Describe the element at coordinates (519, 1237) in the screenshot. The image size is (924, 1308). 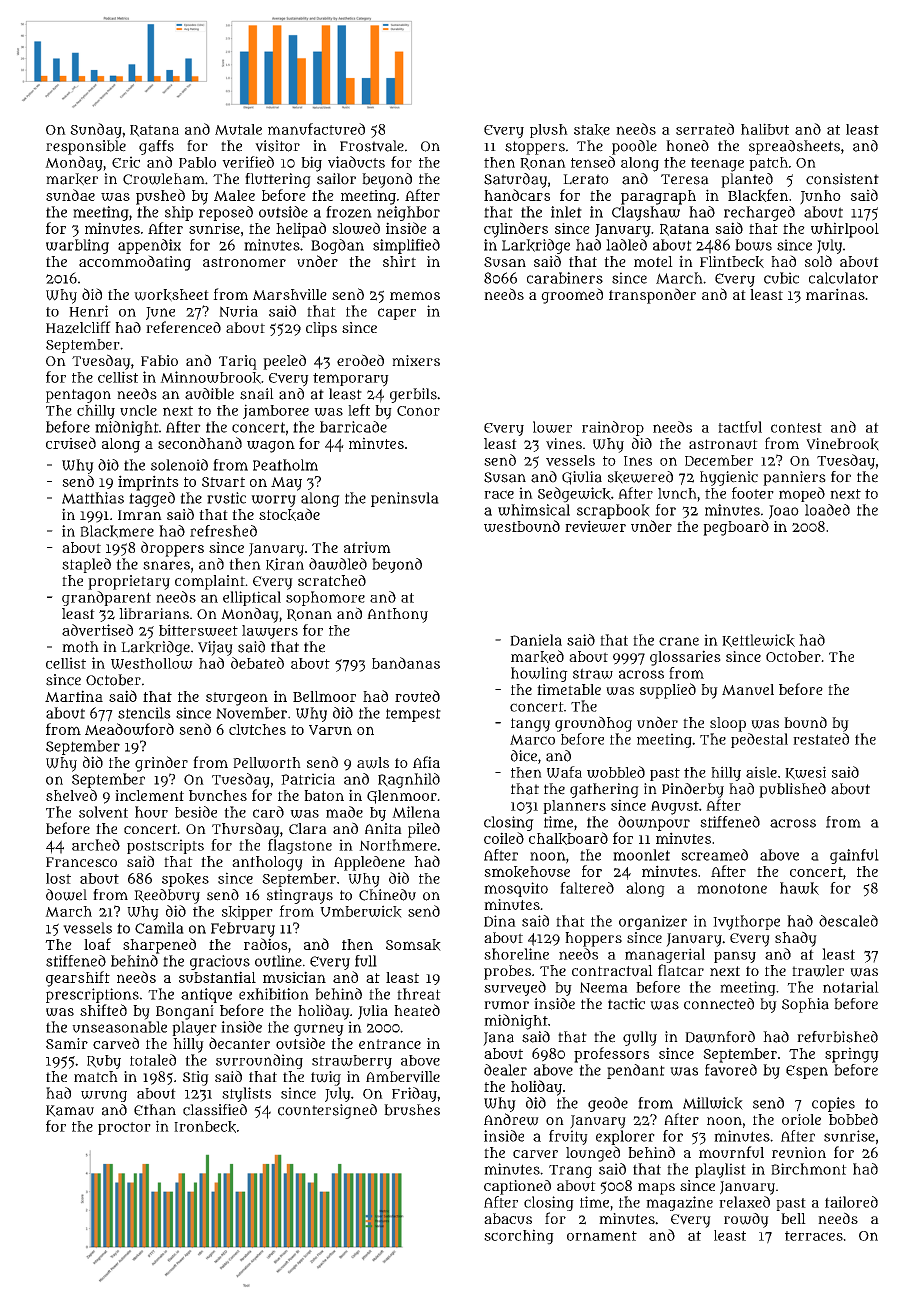
I see `scorching` at that location.
